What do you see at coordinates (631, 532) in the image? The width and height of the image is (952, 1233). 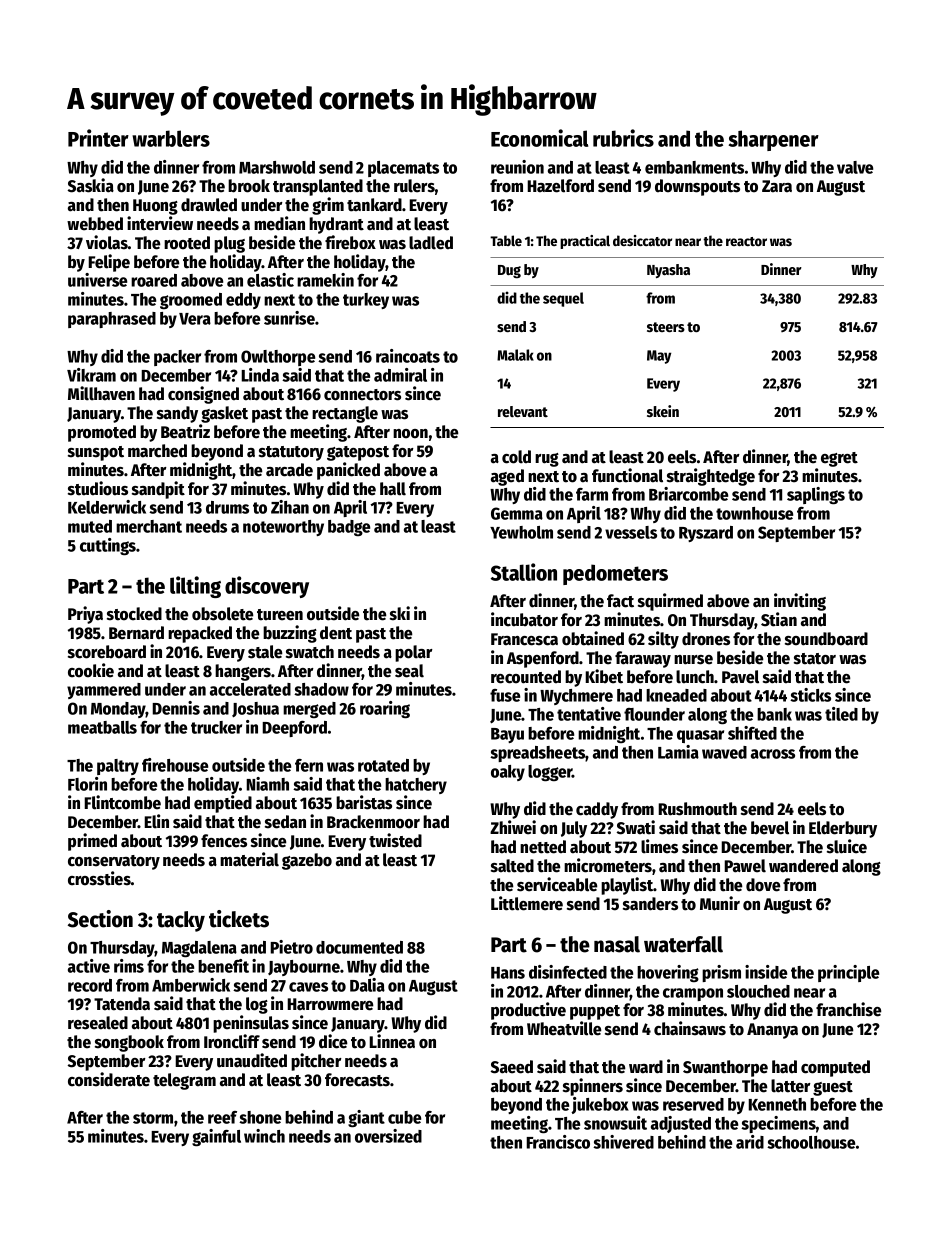 I see `vessels` at bounding box center [631, 532].
